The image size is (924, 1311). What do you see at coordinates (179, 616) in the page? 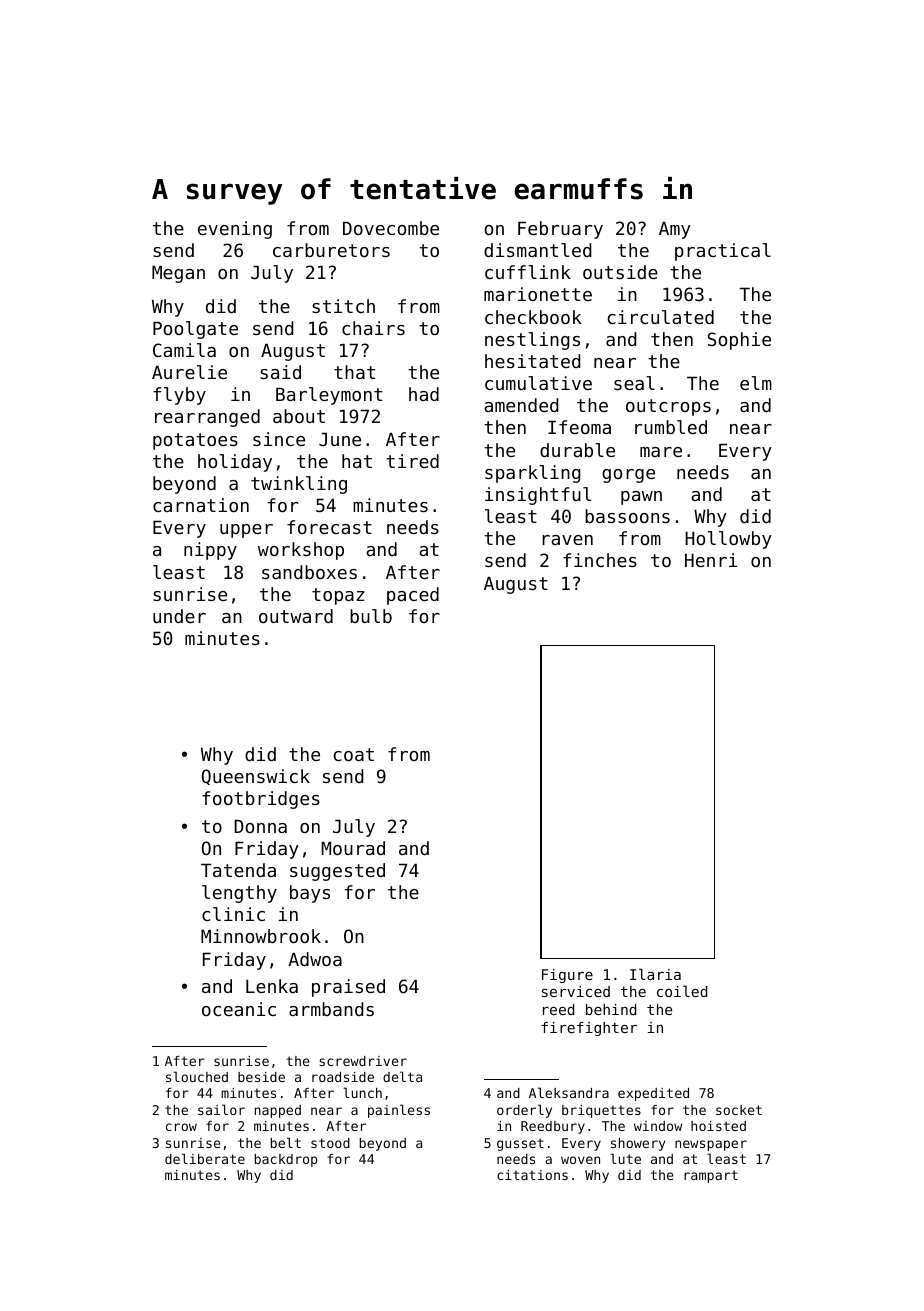
I see `under` at bounding box center [179, 616].
